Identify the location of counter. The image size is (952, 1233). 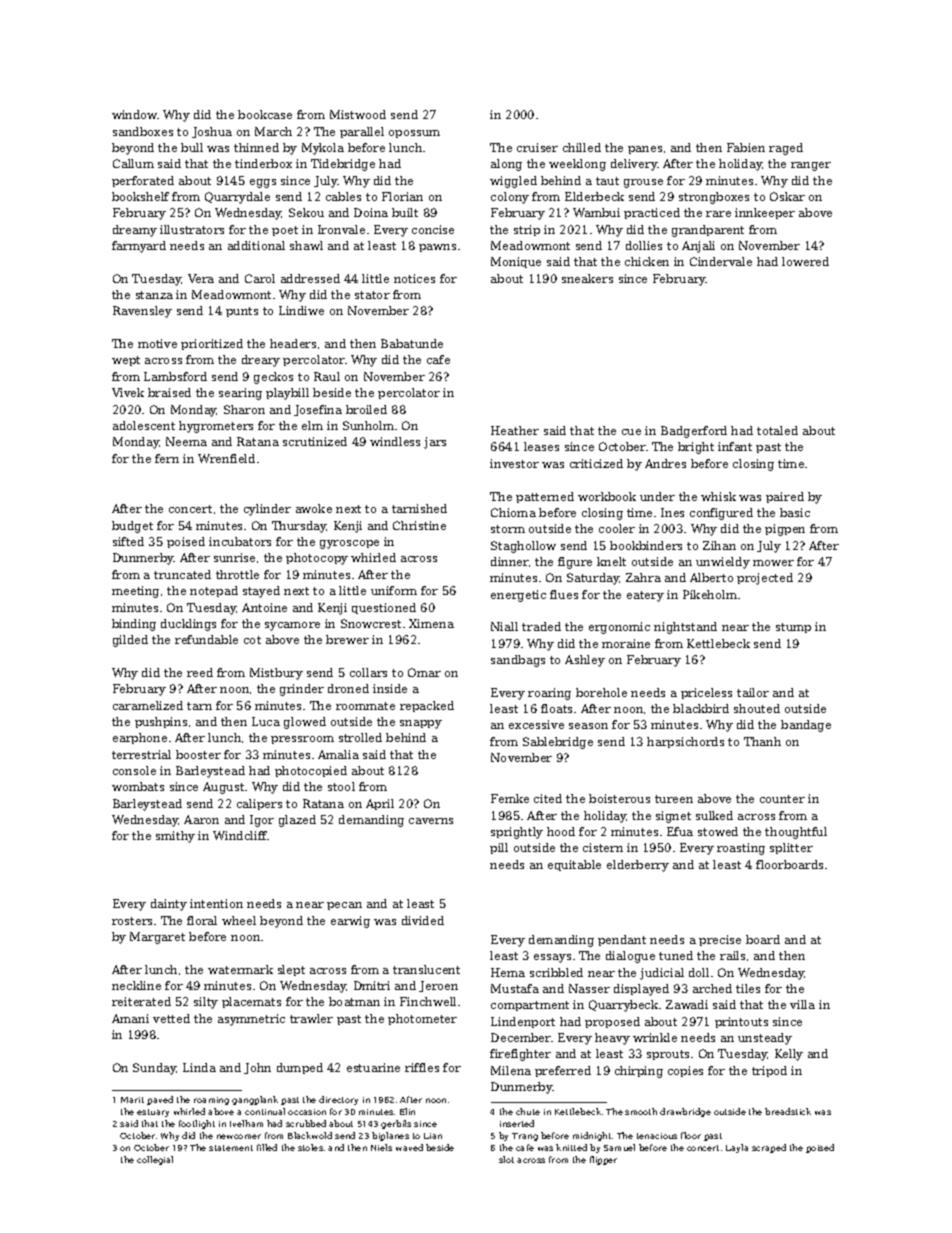
(782, 799).
